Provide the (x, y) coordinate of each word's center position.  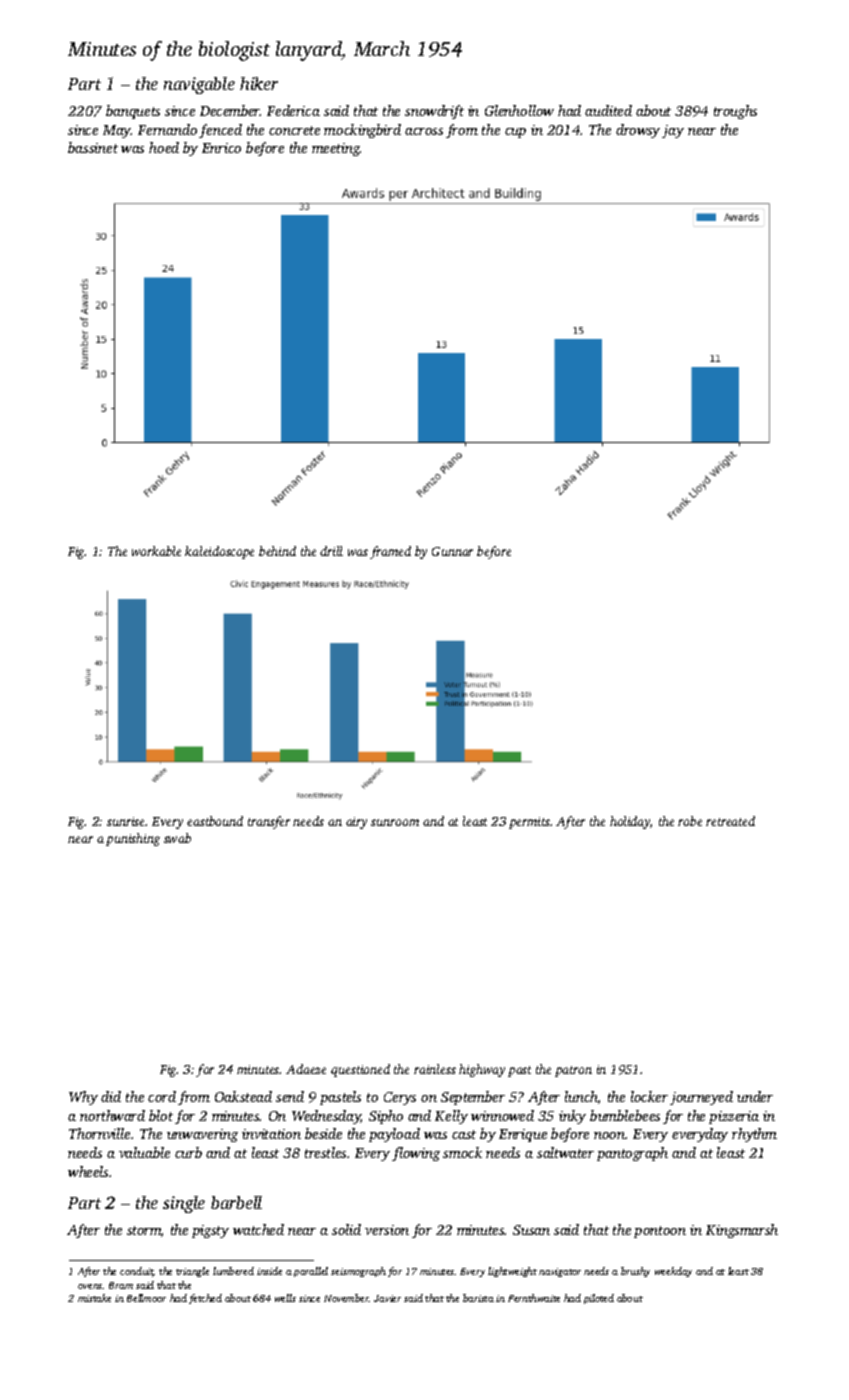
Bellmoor (146, 1298)
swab (177, 838)
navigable (199, 85)
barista (478, 1298)
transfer (269, 822)
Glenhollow (519, 110)
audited (608, 110)
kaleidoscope (219, 552)
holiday (630, 822)
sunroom (395, 822)
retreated (730, 821)
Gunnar (452, 551)
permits (529, 823)
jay (673, 131)
